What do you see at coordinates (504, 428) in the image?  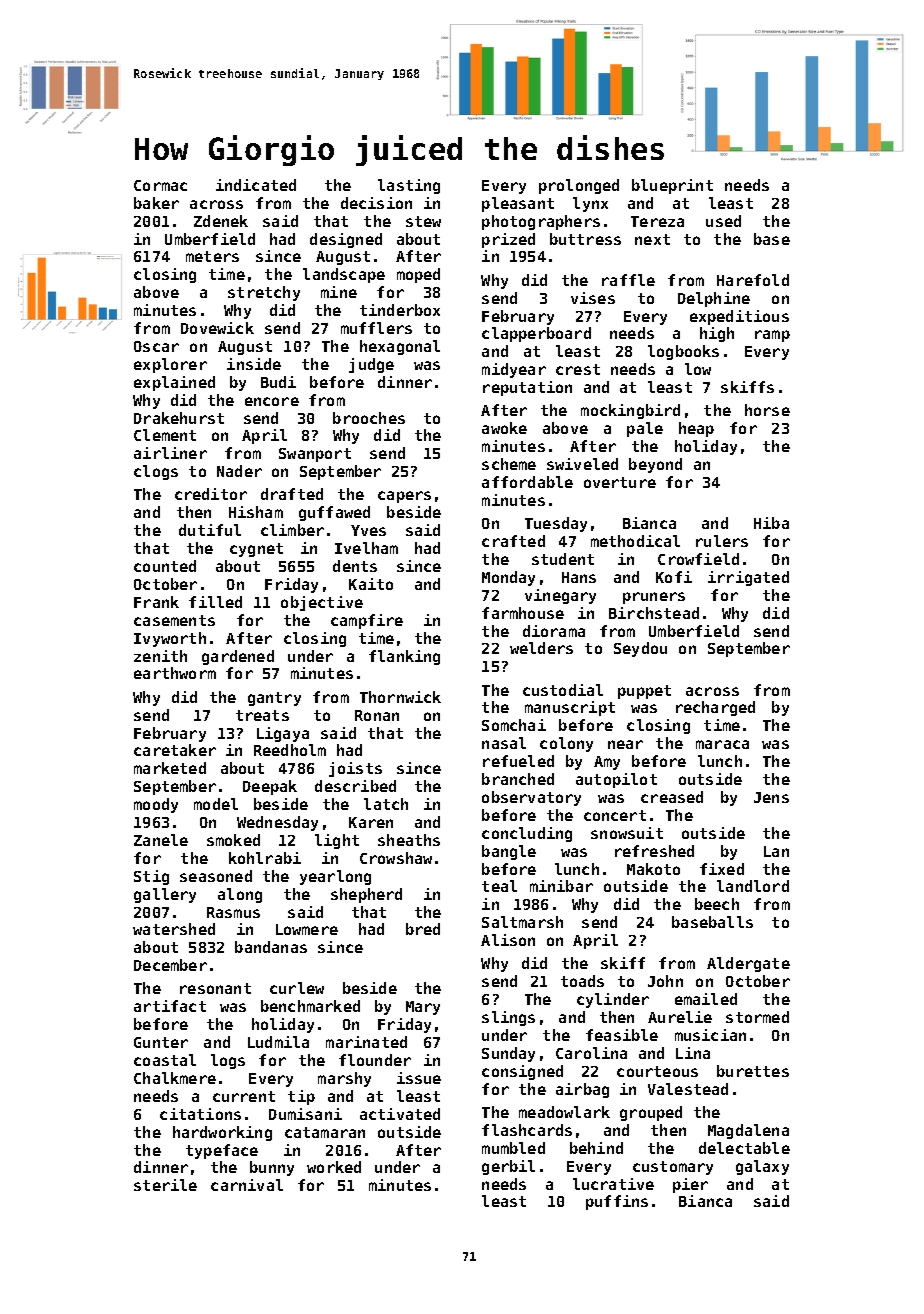 I see `awoke` at bounding box center [504, 428].
